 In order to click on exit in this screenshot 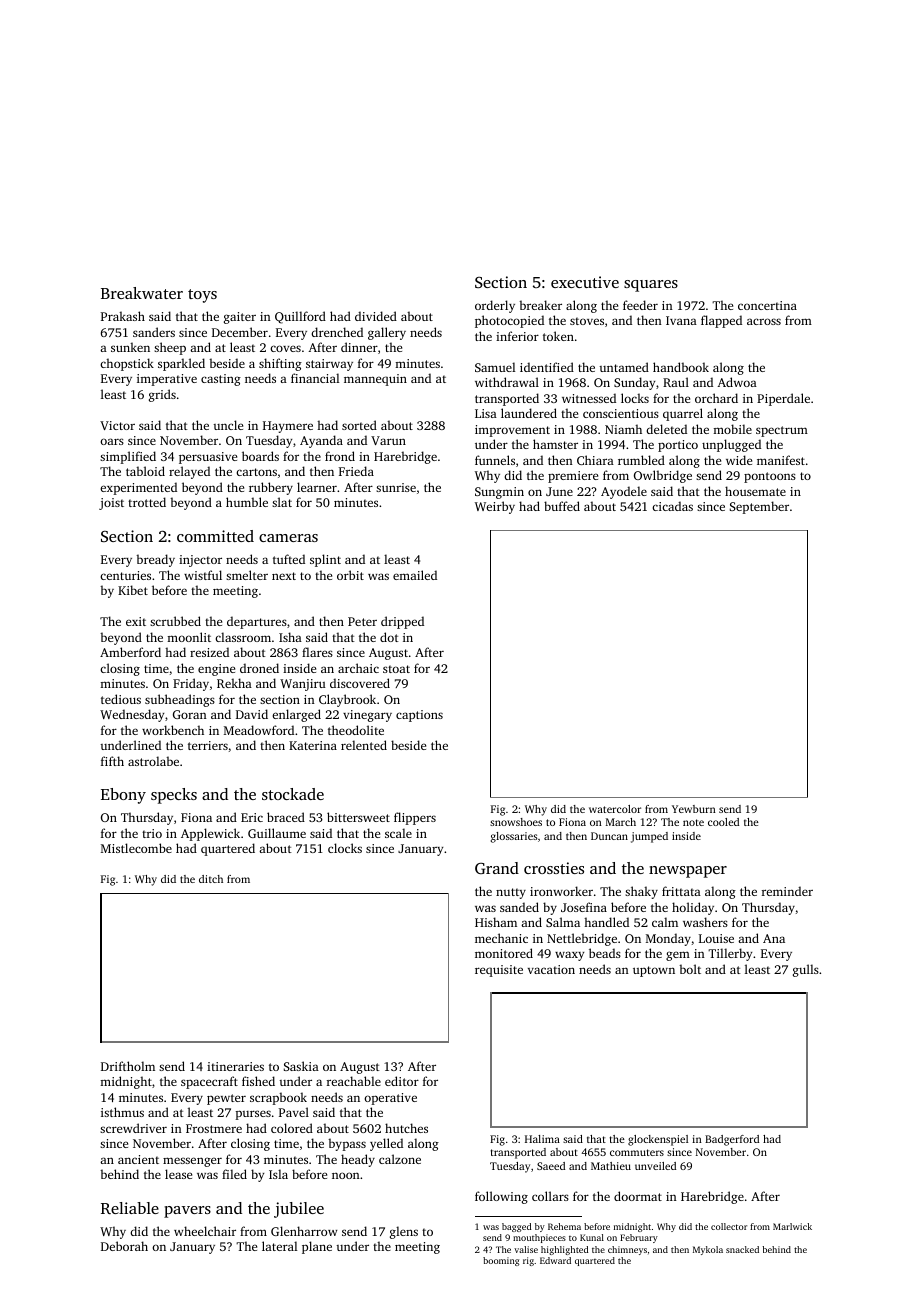, I will do `click(136, 621)`.
